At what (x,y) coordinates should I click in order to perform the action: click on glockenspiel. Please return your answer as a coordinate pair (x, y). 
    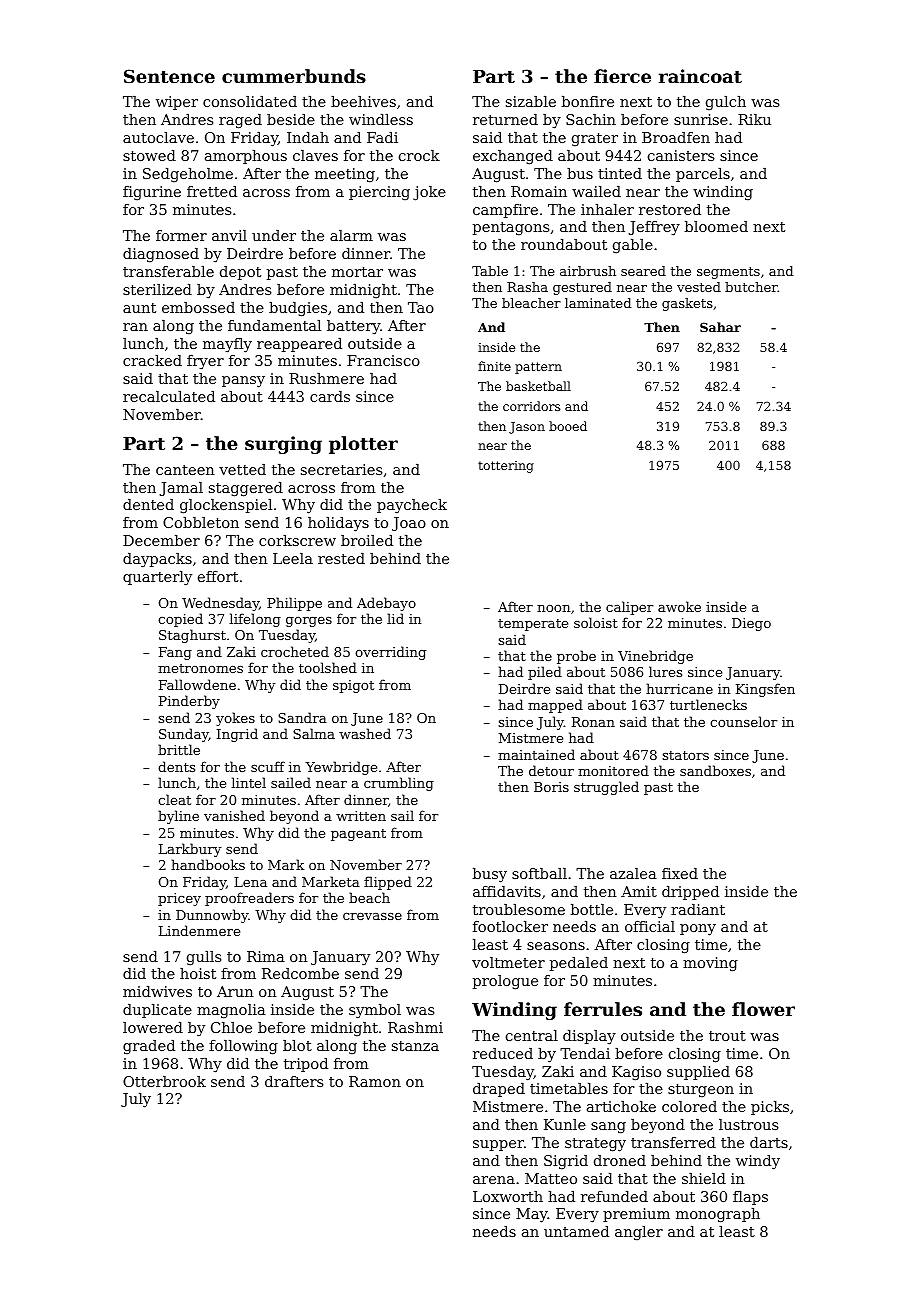
    Looking at the image, I should click on (226, 506).
